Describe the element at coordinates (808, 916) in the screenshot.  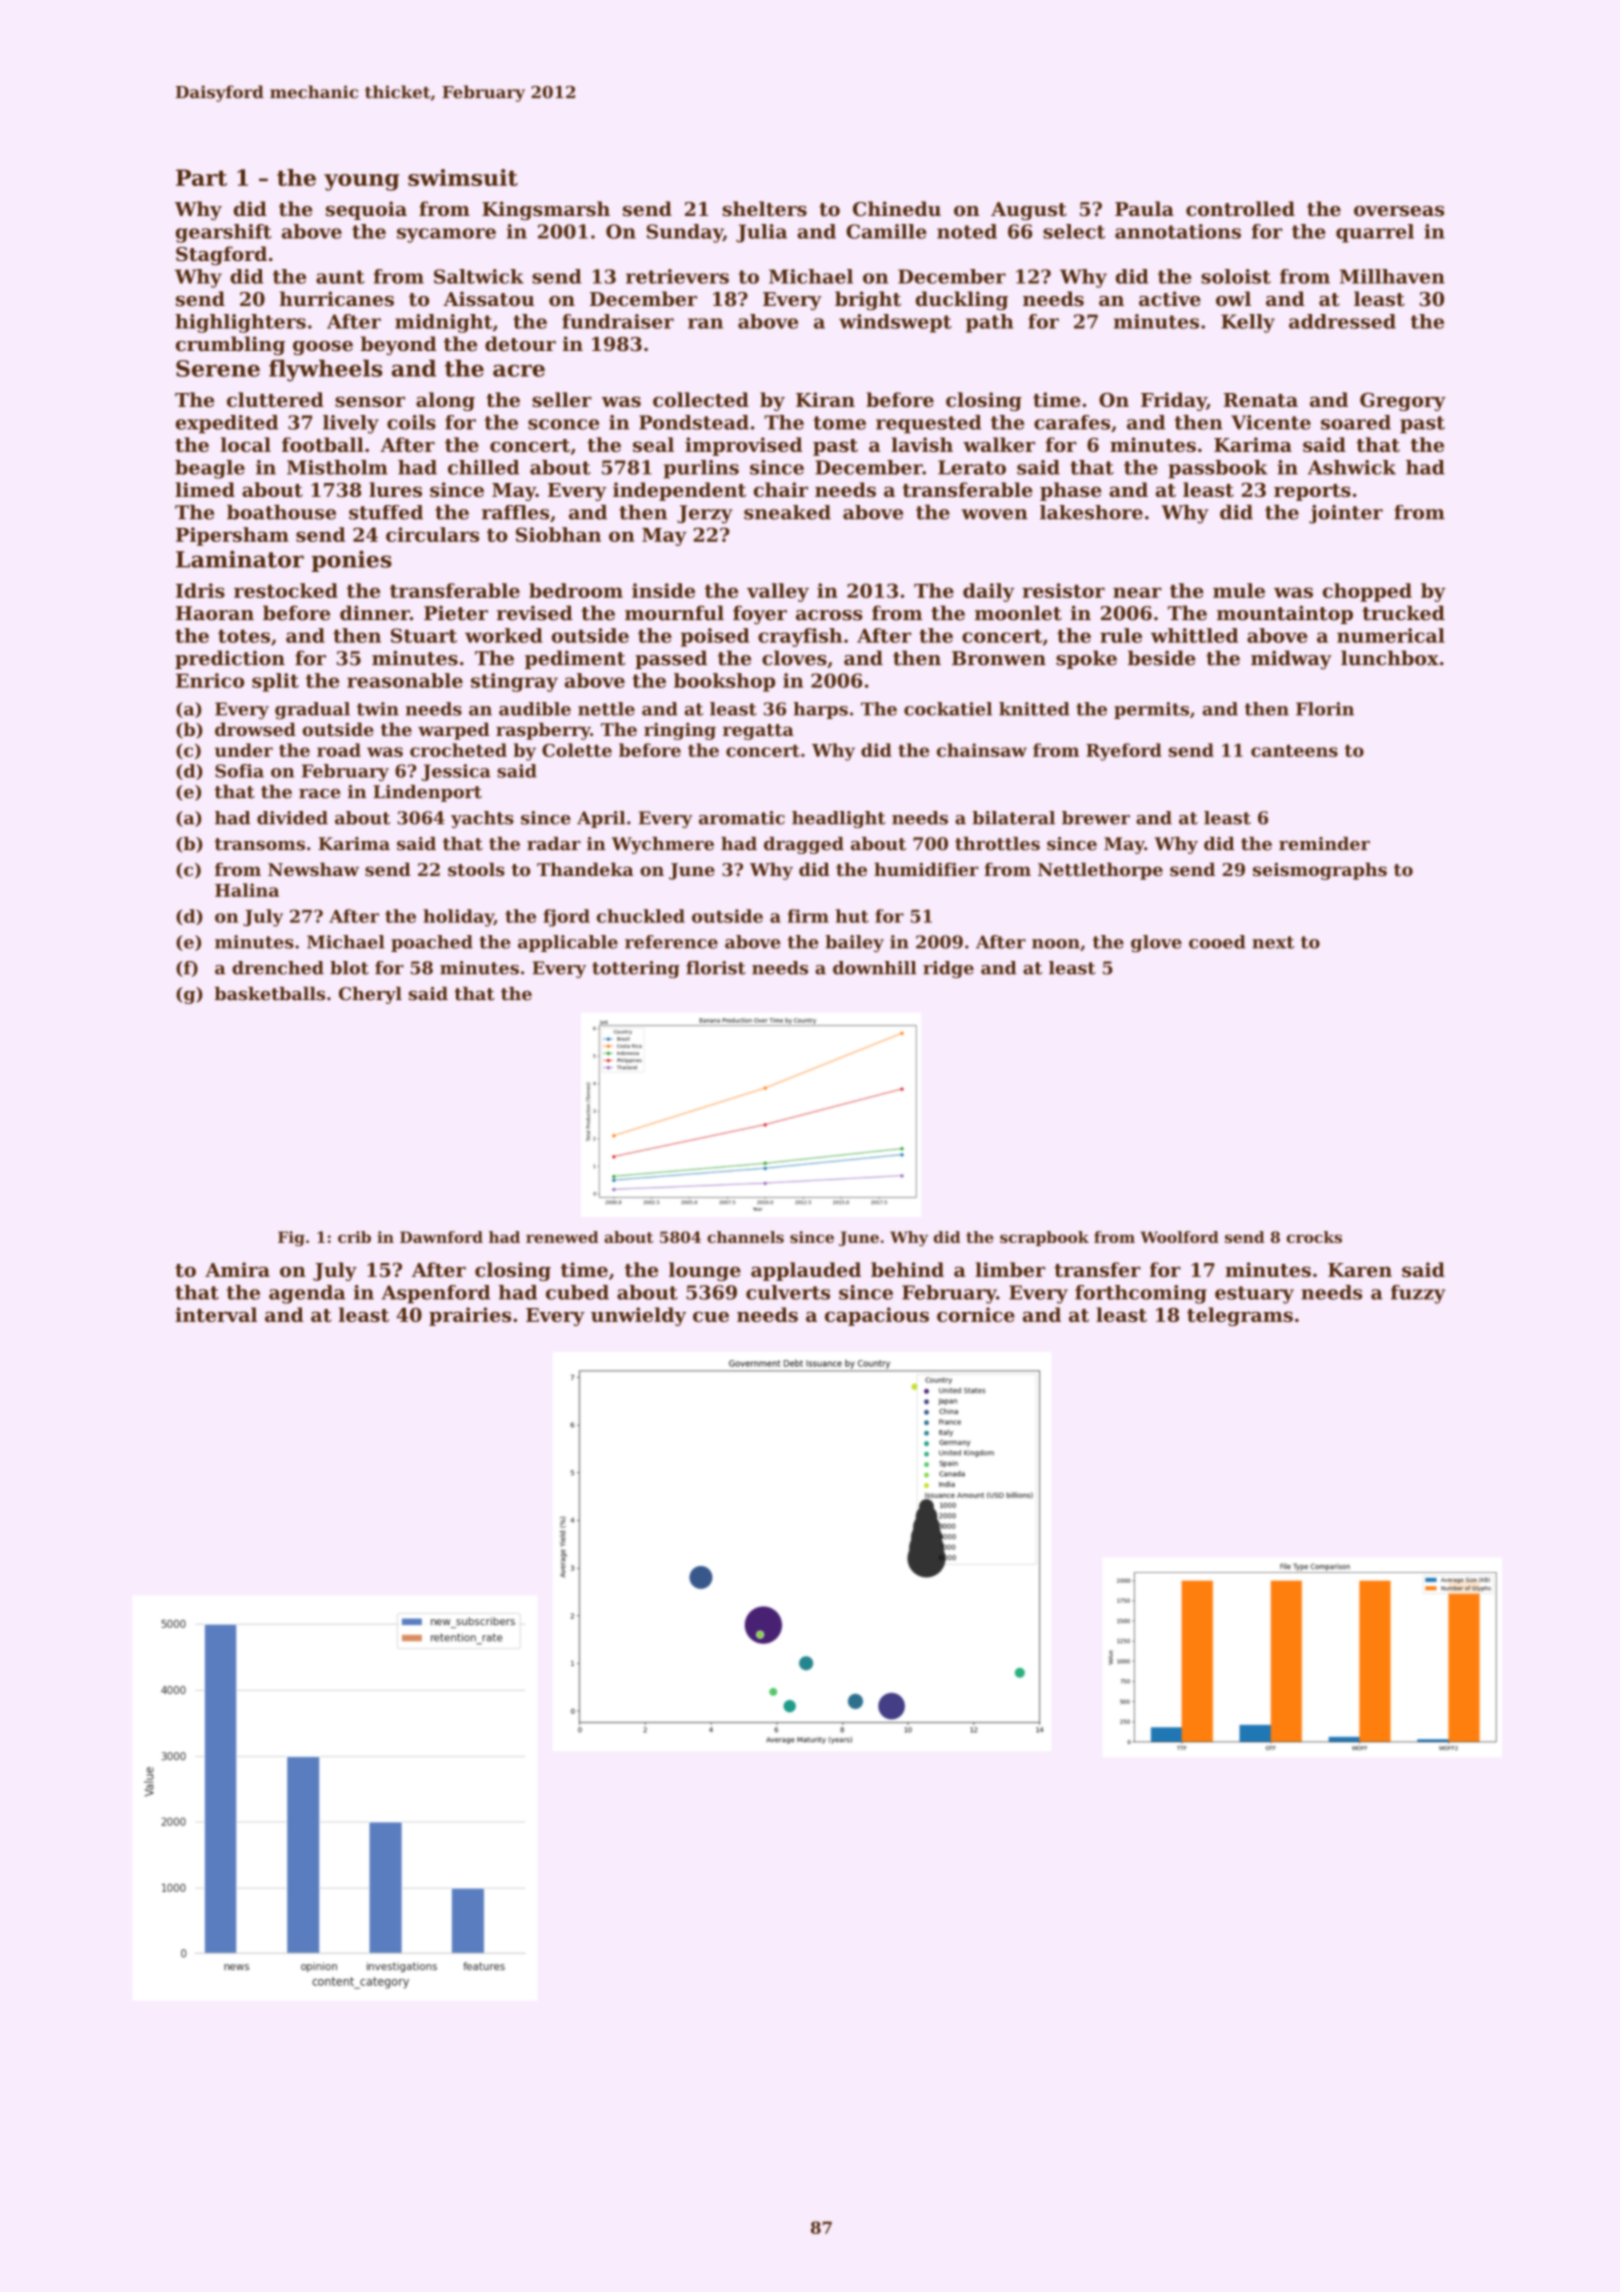
I see `firm` at that location.
